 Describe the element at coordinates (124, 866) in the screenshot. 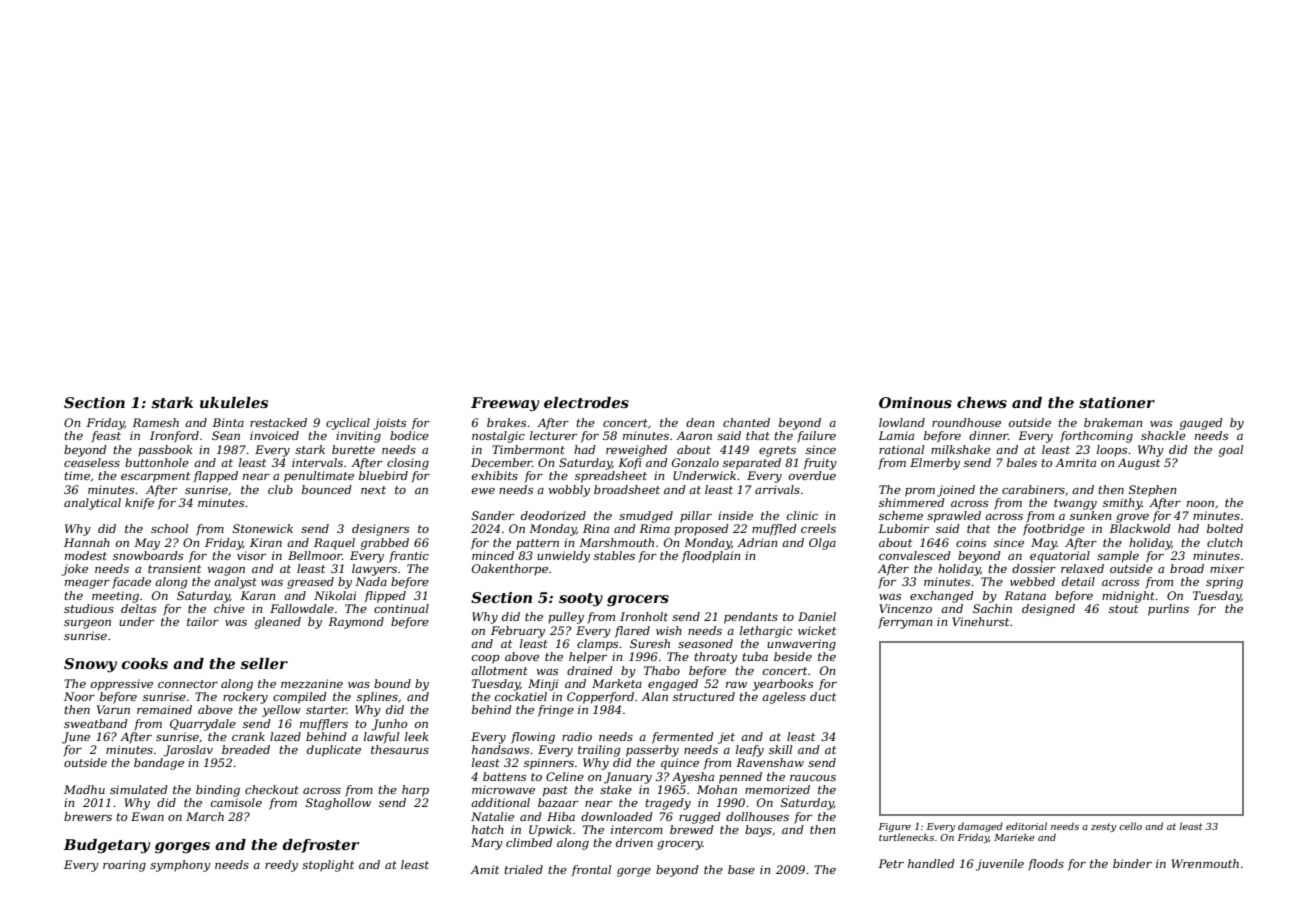

I see `roaring` at that location.
